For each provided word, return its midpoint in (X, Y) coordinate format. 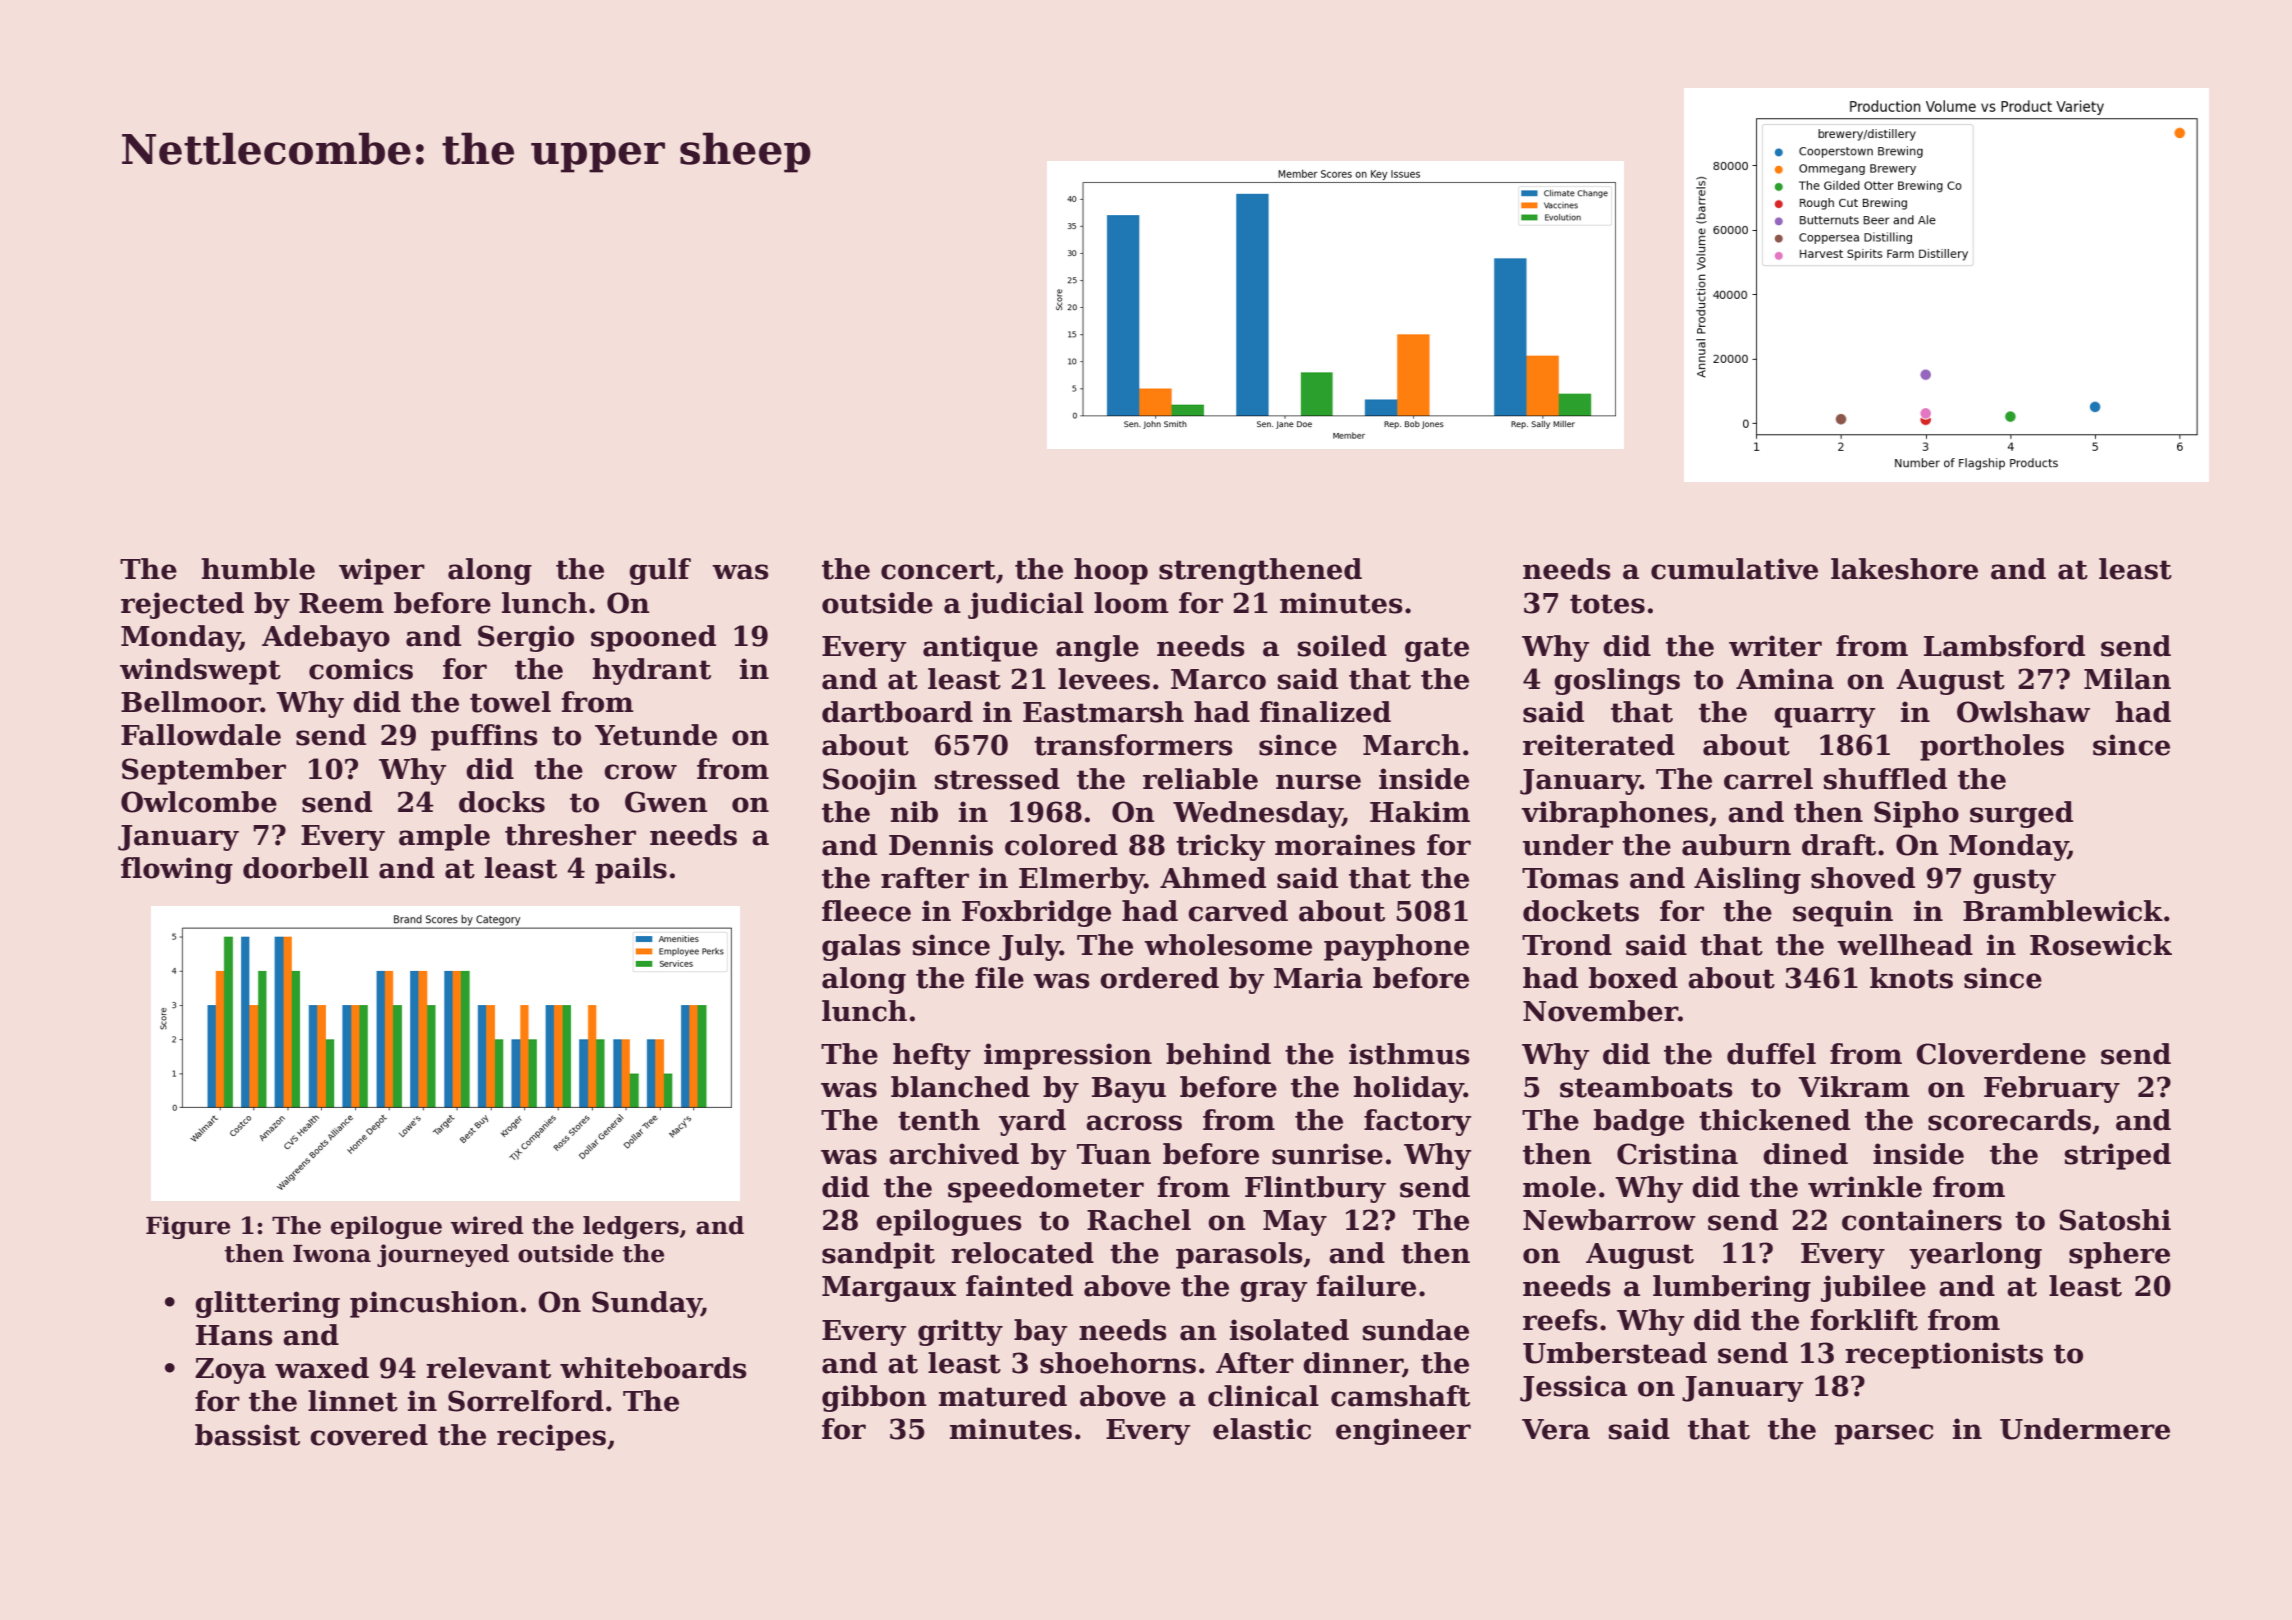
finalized (1325, 712)
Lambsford (2004, 646)
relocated (1022, 1253)
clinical (1263, 1396)
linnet (353, 1401)
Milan (2127, 679)
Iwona (332, 1254)
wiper (382, 571)
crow (640, 772)
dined (1805, 1154)
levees (1104, 679)
